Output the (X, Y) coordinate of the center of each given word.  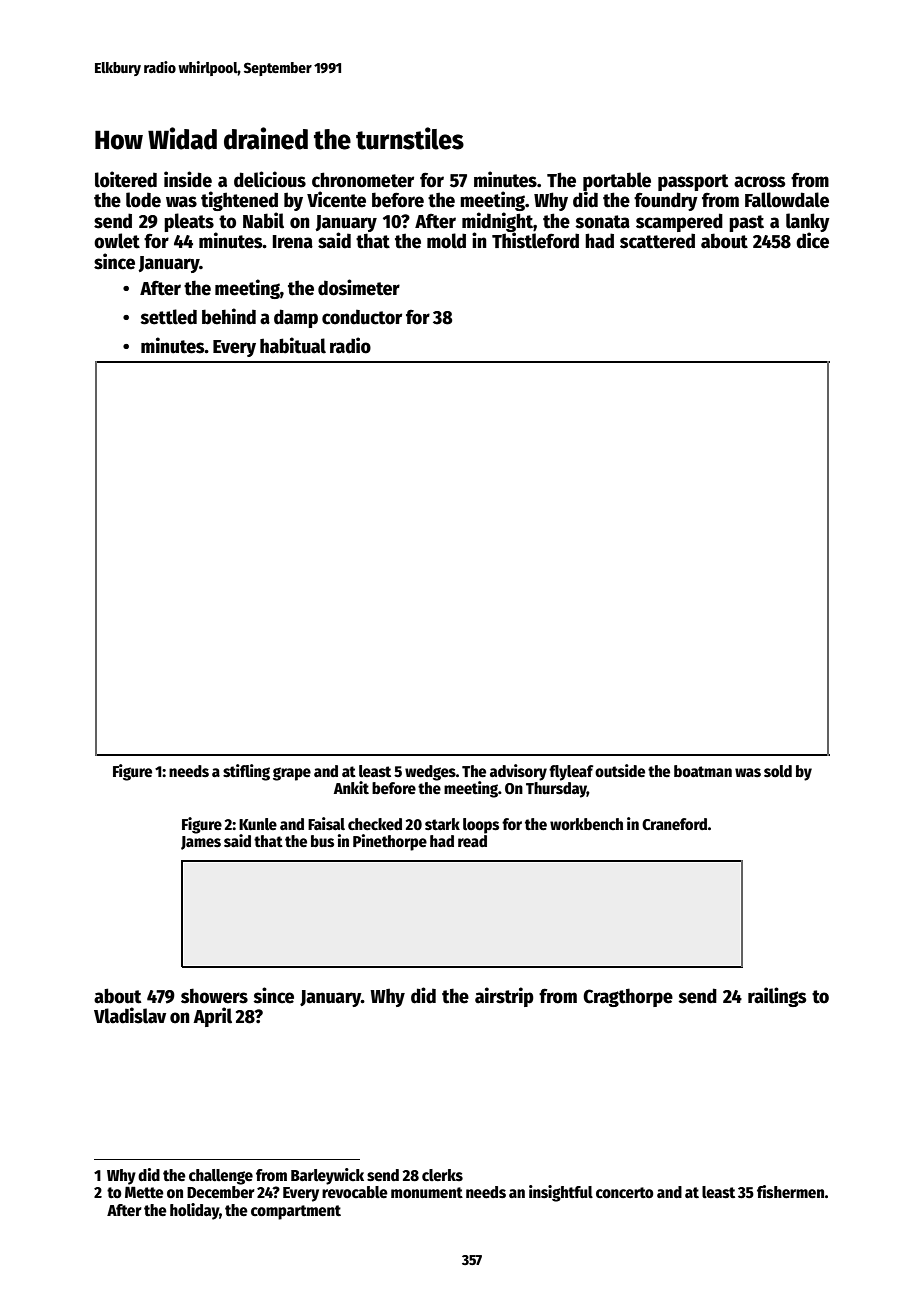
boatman (703, 771)
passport (693, 182)
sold (778, 771)
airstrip (504, 997)
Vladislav (130, 1015)
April (212, 1017)
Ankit (351, 787)
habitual (293, 345)
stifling (246, 772)
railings (777, 997)
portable (617, 181)
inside (188, 179)
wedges (430, 773)
